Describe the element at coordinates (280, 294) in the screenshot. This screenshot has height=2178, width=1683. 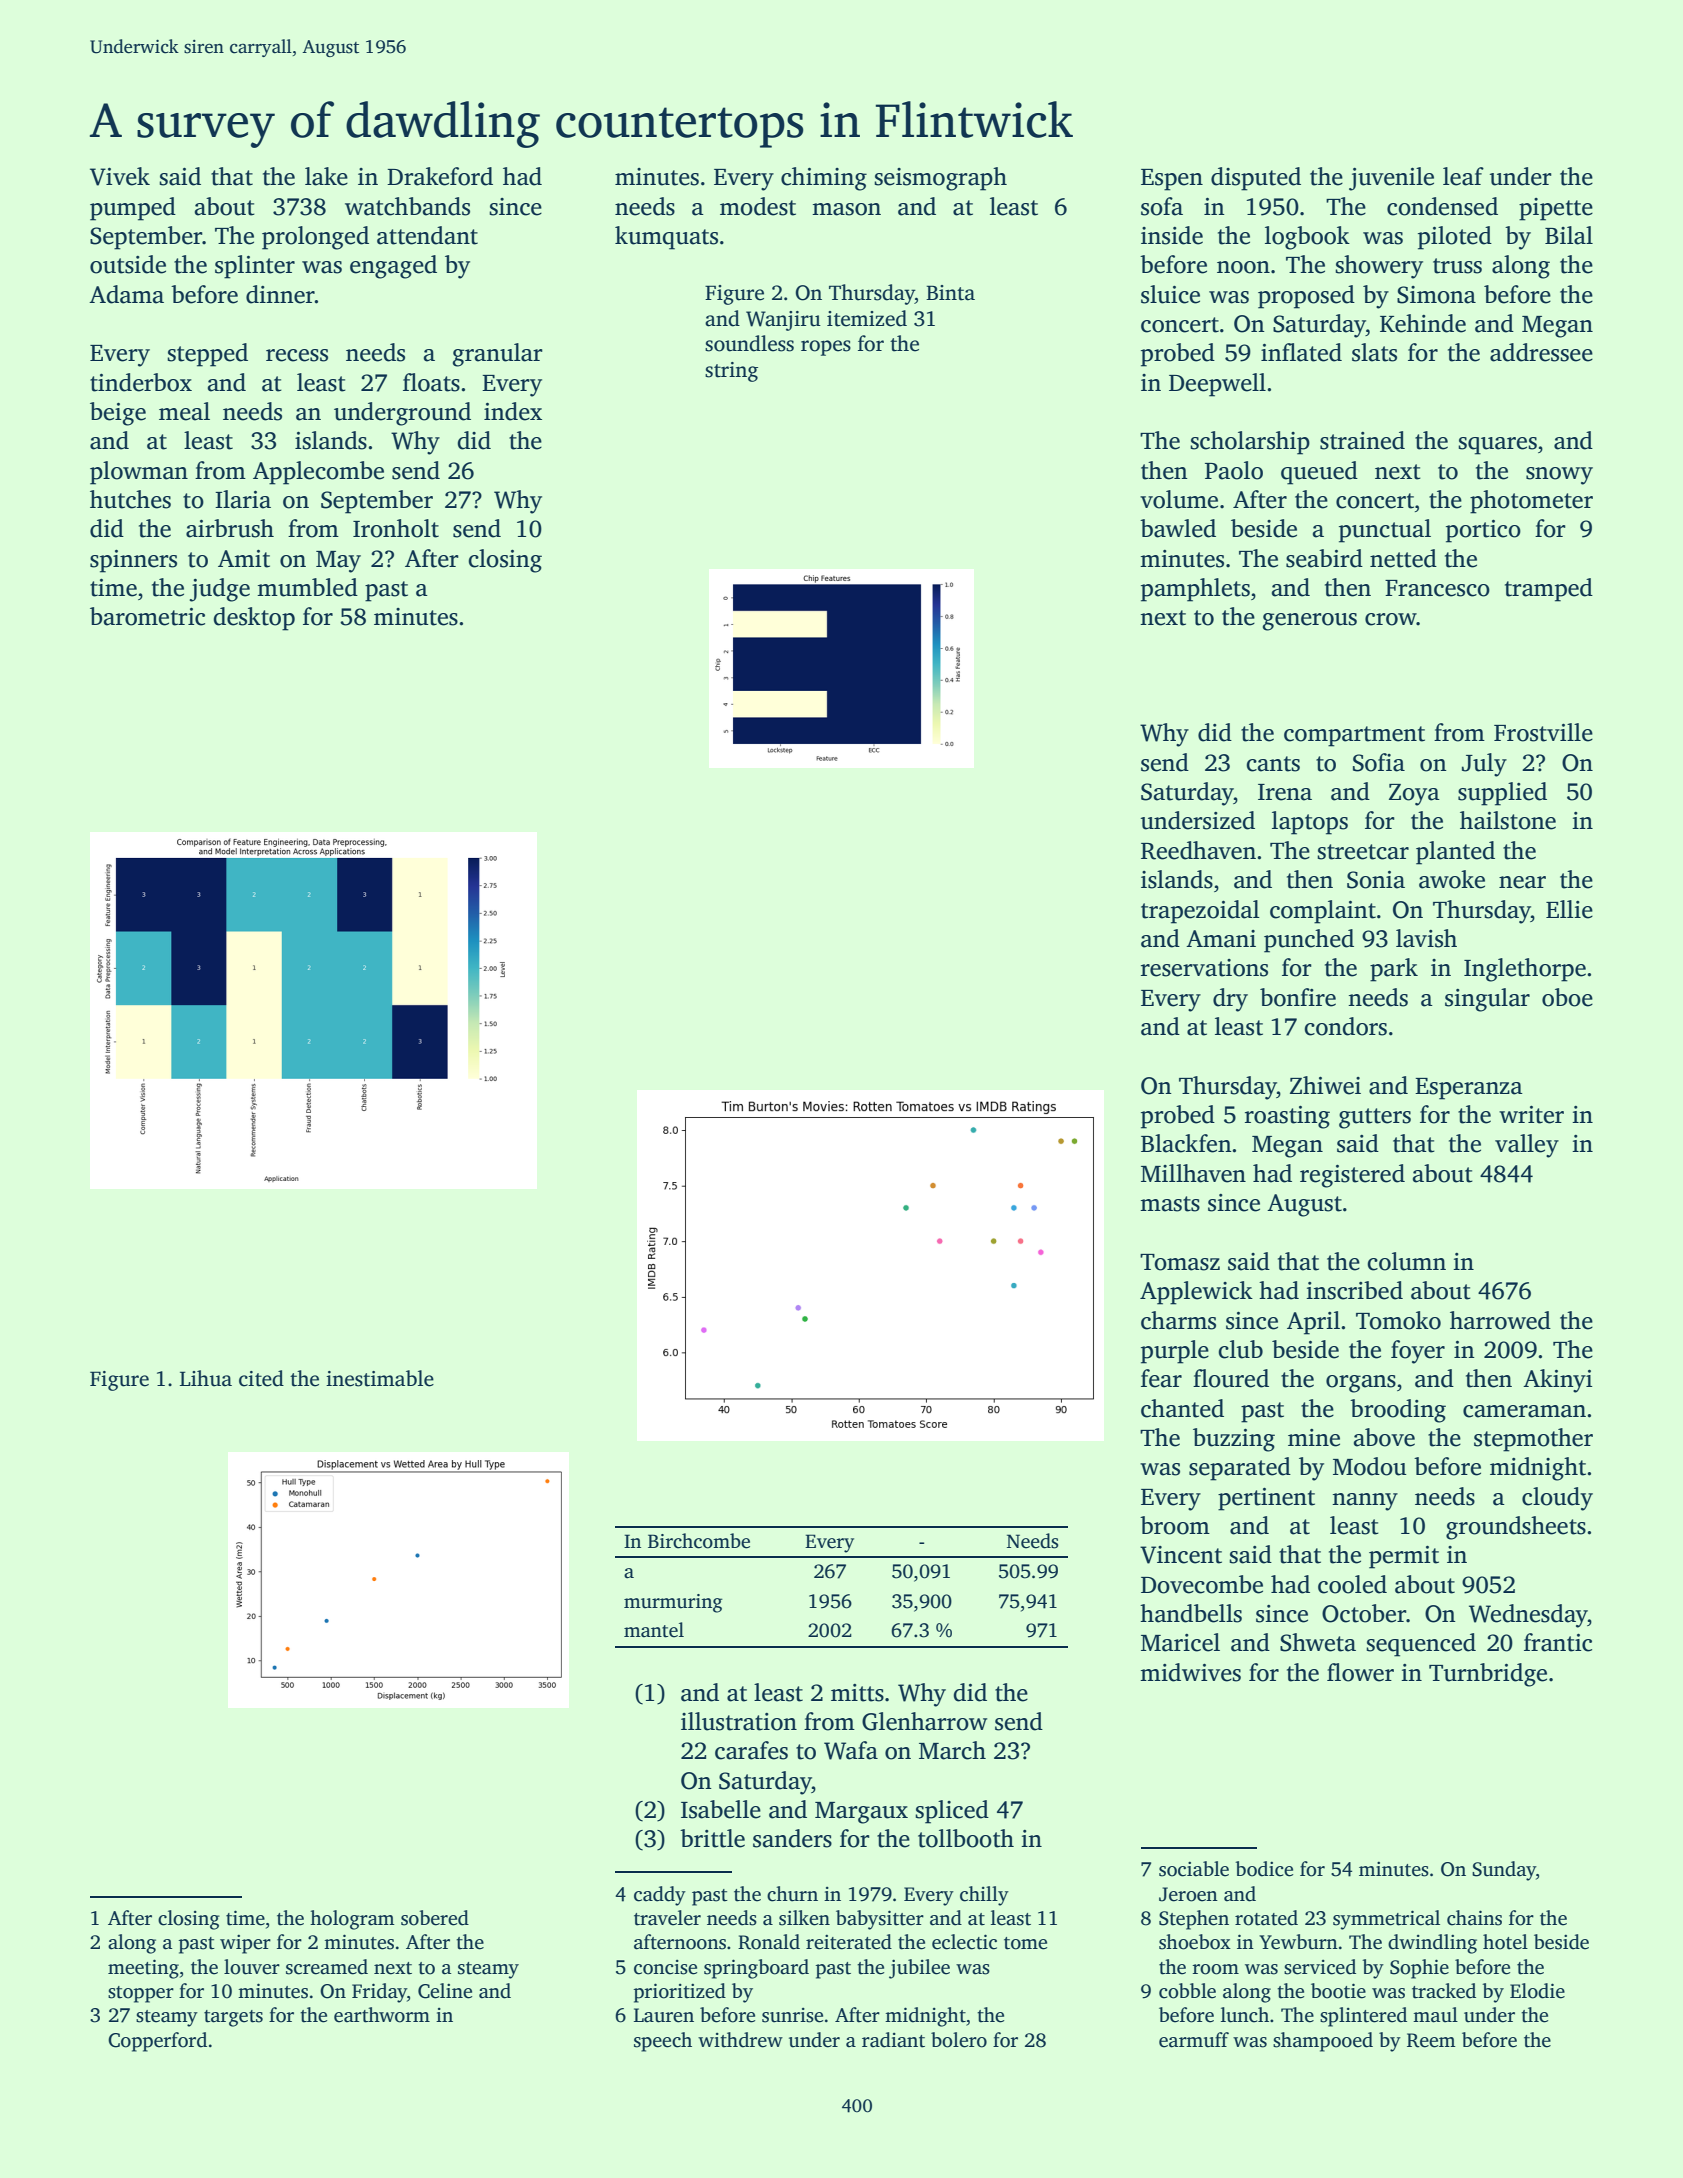
I see `dinner` at that location.
